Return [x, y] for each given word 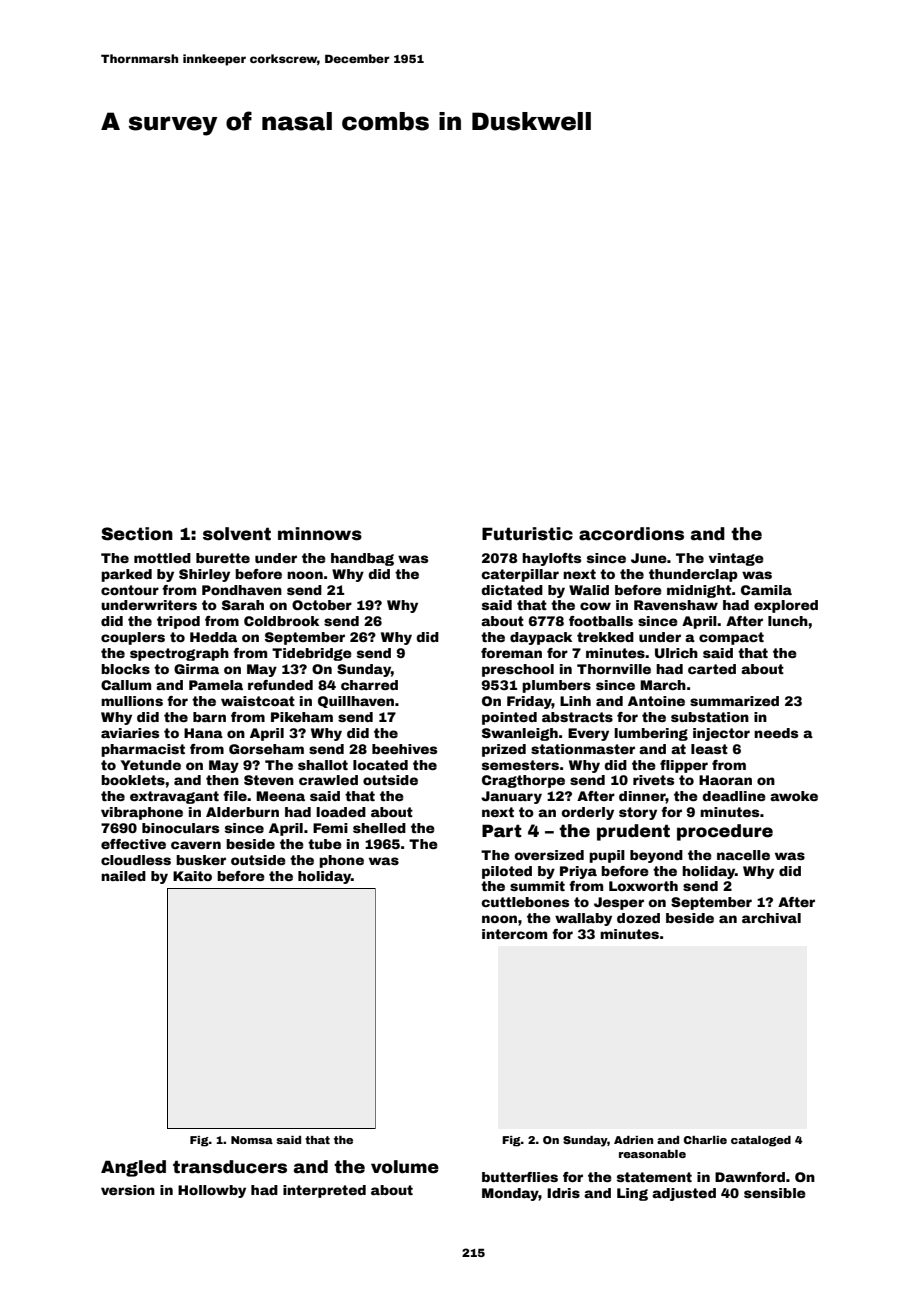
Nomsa [252, 1140]
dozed [638, 918]
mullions [132, 701]
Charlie [705, 1140]
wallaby [583, 919]
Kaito [192, 876]
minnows [320, 534]
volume [405, 1167]
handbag [362, 559]
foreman [511, 653]
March [663, 685]
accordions [631, 534]
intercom [514, 934]
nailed [123, 876]
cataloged [761, 1141]
